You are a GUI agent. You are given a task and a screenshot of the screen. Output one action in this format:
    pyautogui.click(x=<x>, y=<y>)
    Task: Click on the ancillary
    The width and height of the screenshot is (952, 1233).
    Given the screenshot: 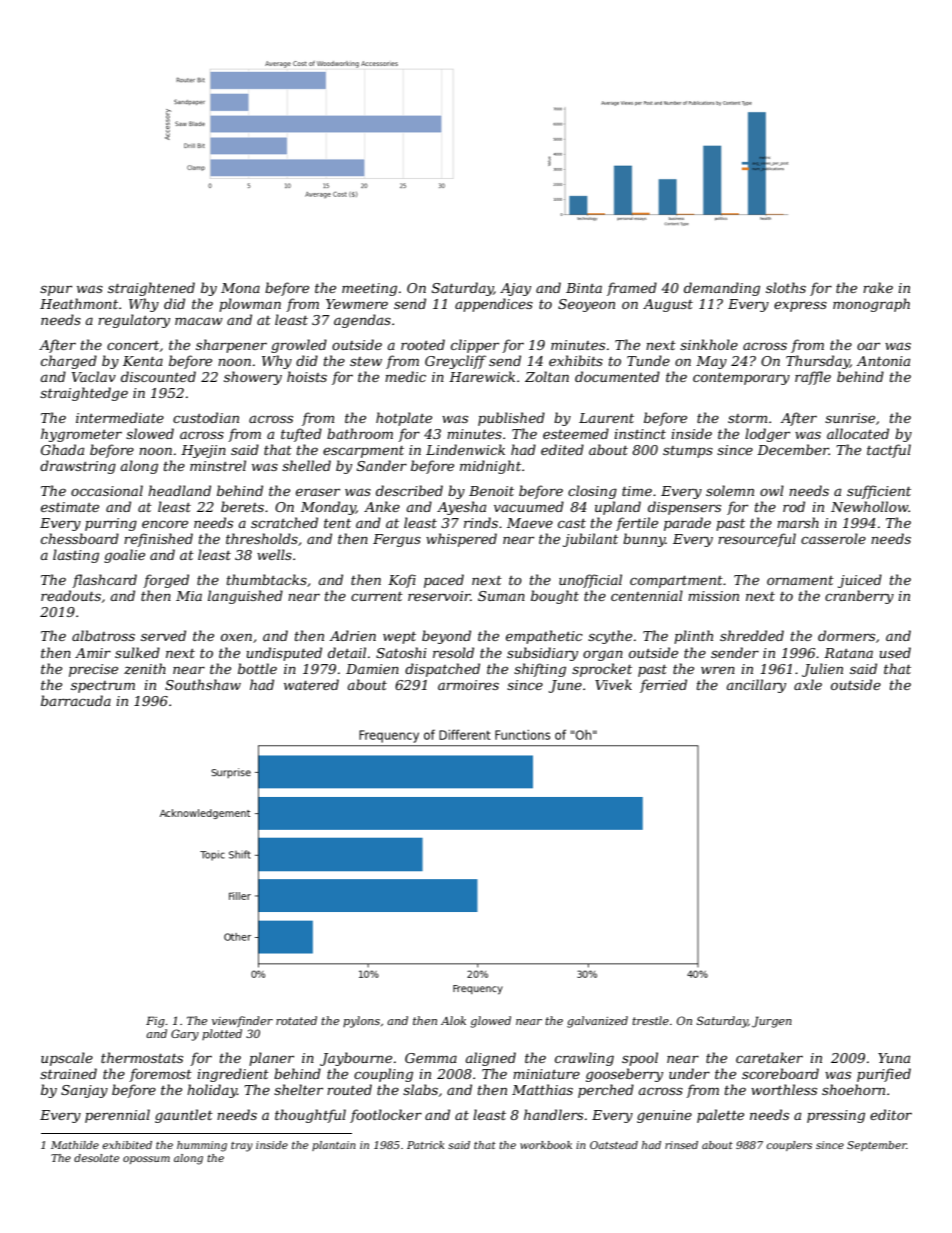 What is the action you would take?
    pyautogui.click(x=756, y=686)
